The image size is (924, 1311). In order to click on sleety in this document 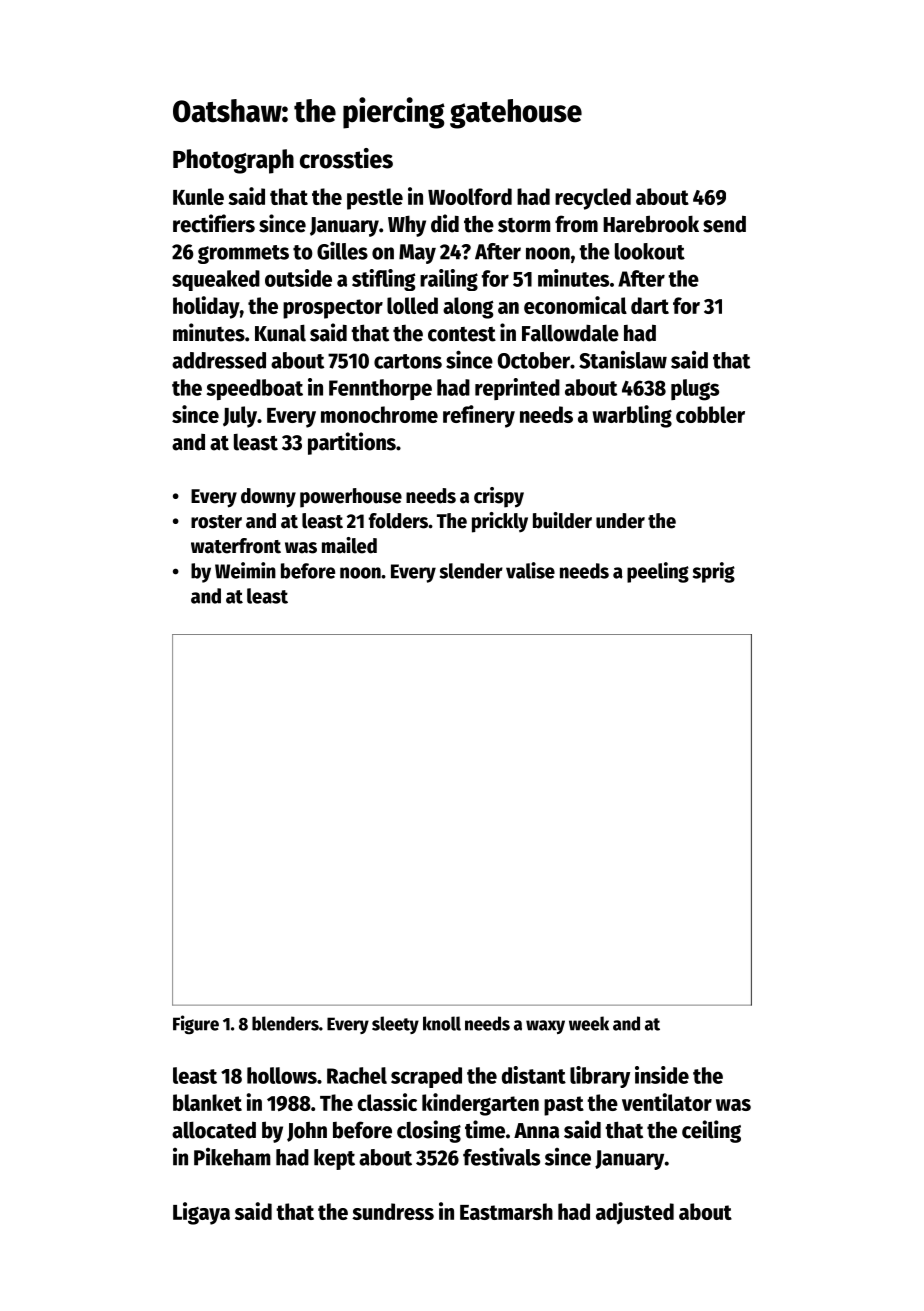, I will do `click(395, 1025)`.
